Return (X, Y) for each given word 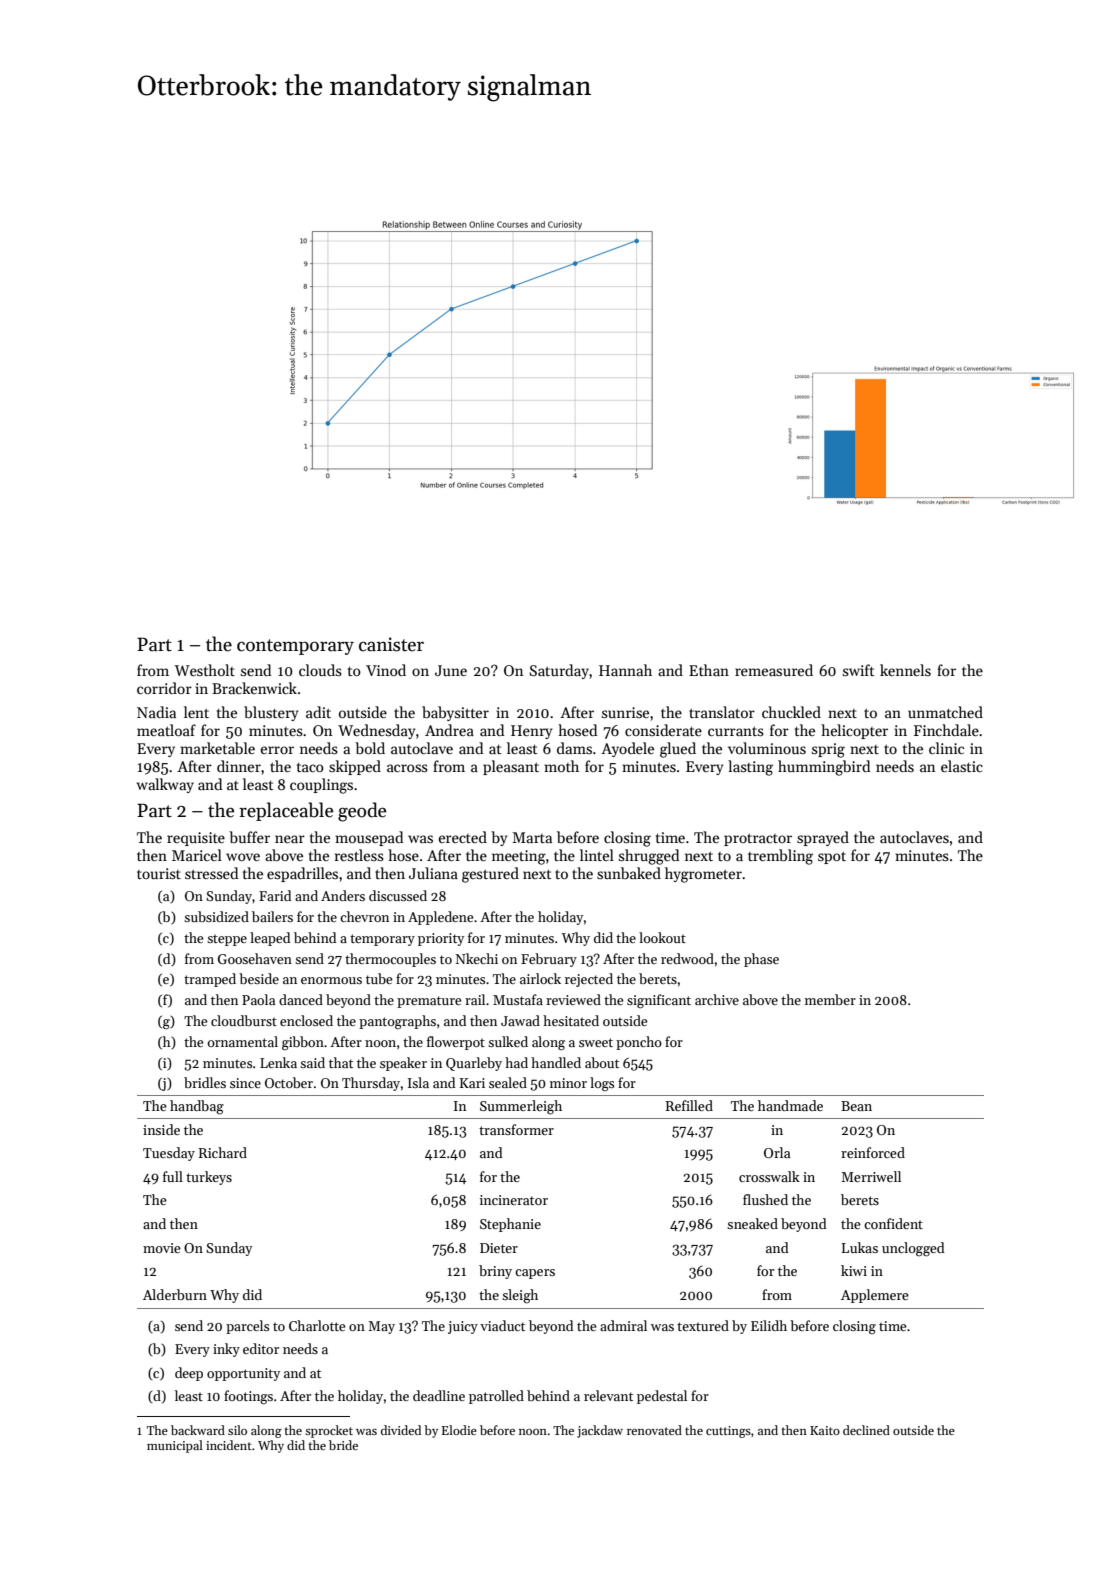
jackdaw (600, 1431)
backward (198, 1430)
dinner (239, 766)
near (290, 839)
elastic (962, 766)
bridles (205, 1082)
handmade (790, 1105)
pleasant (511, 767)
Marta (532, 837)
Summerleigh (521, 1107)
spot (832, 857)
